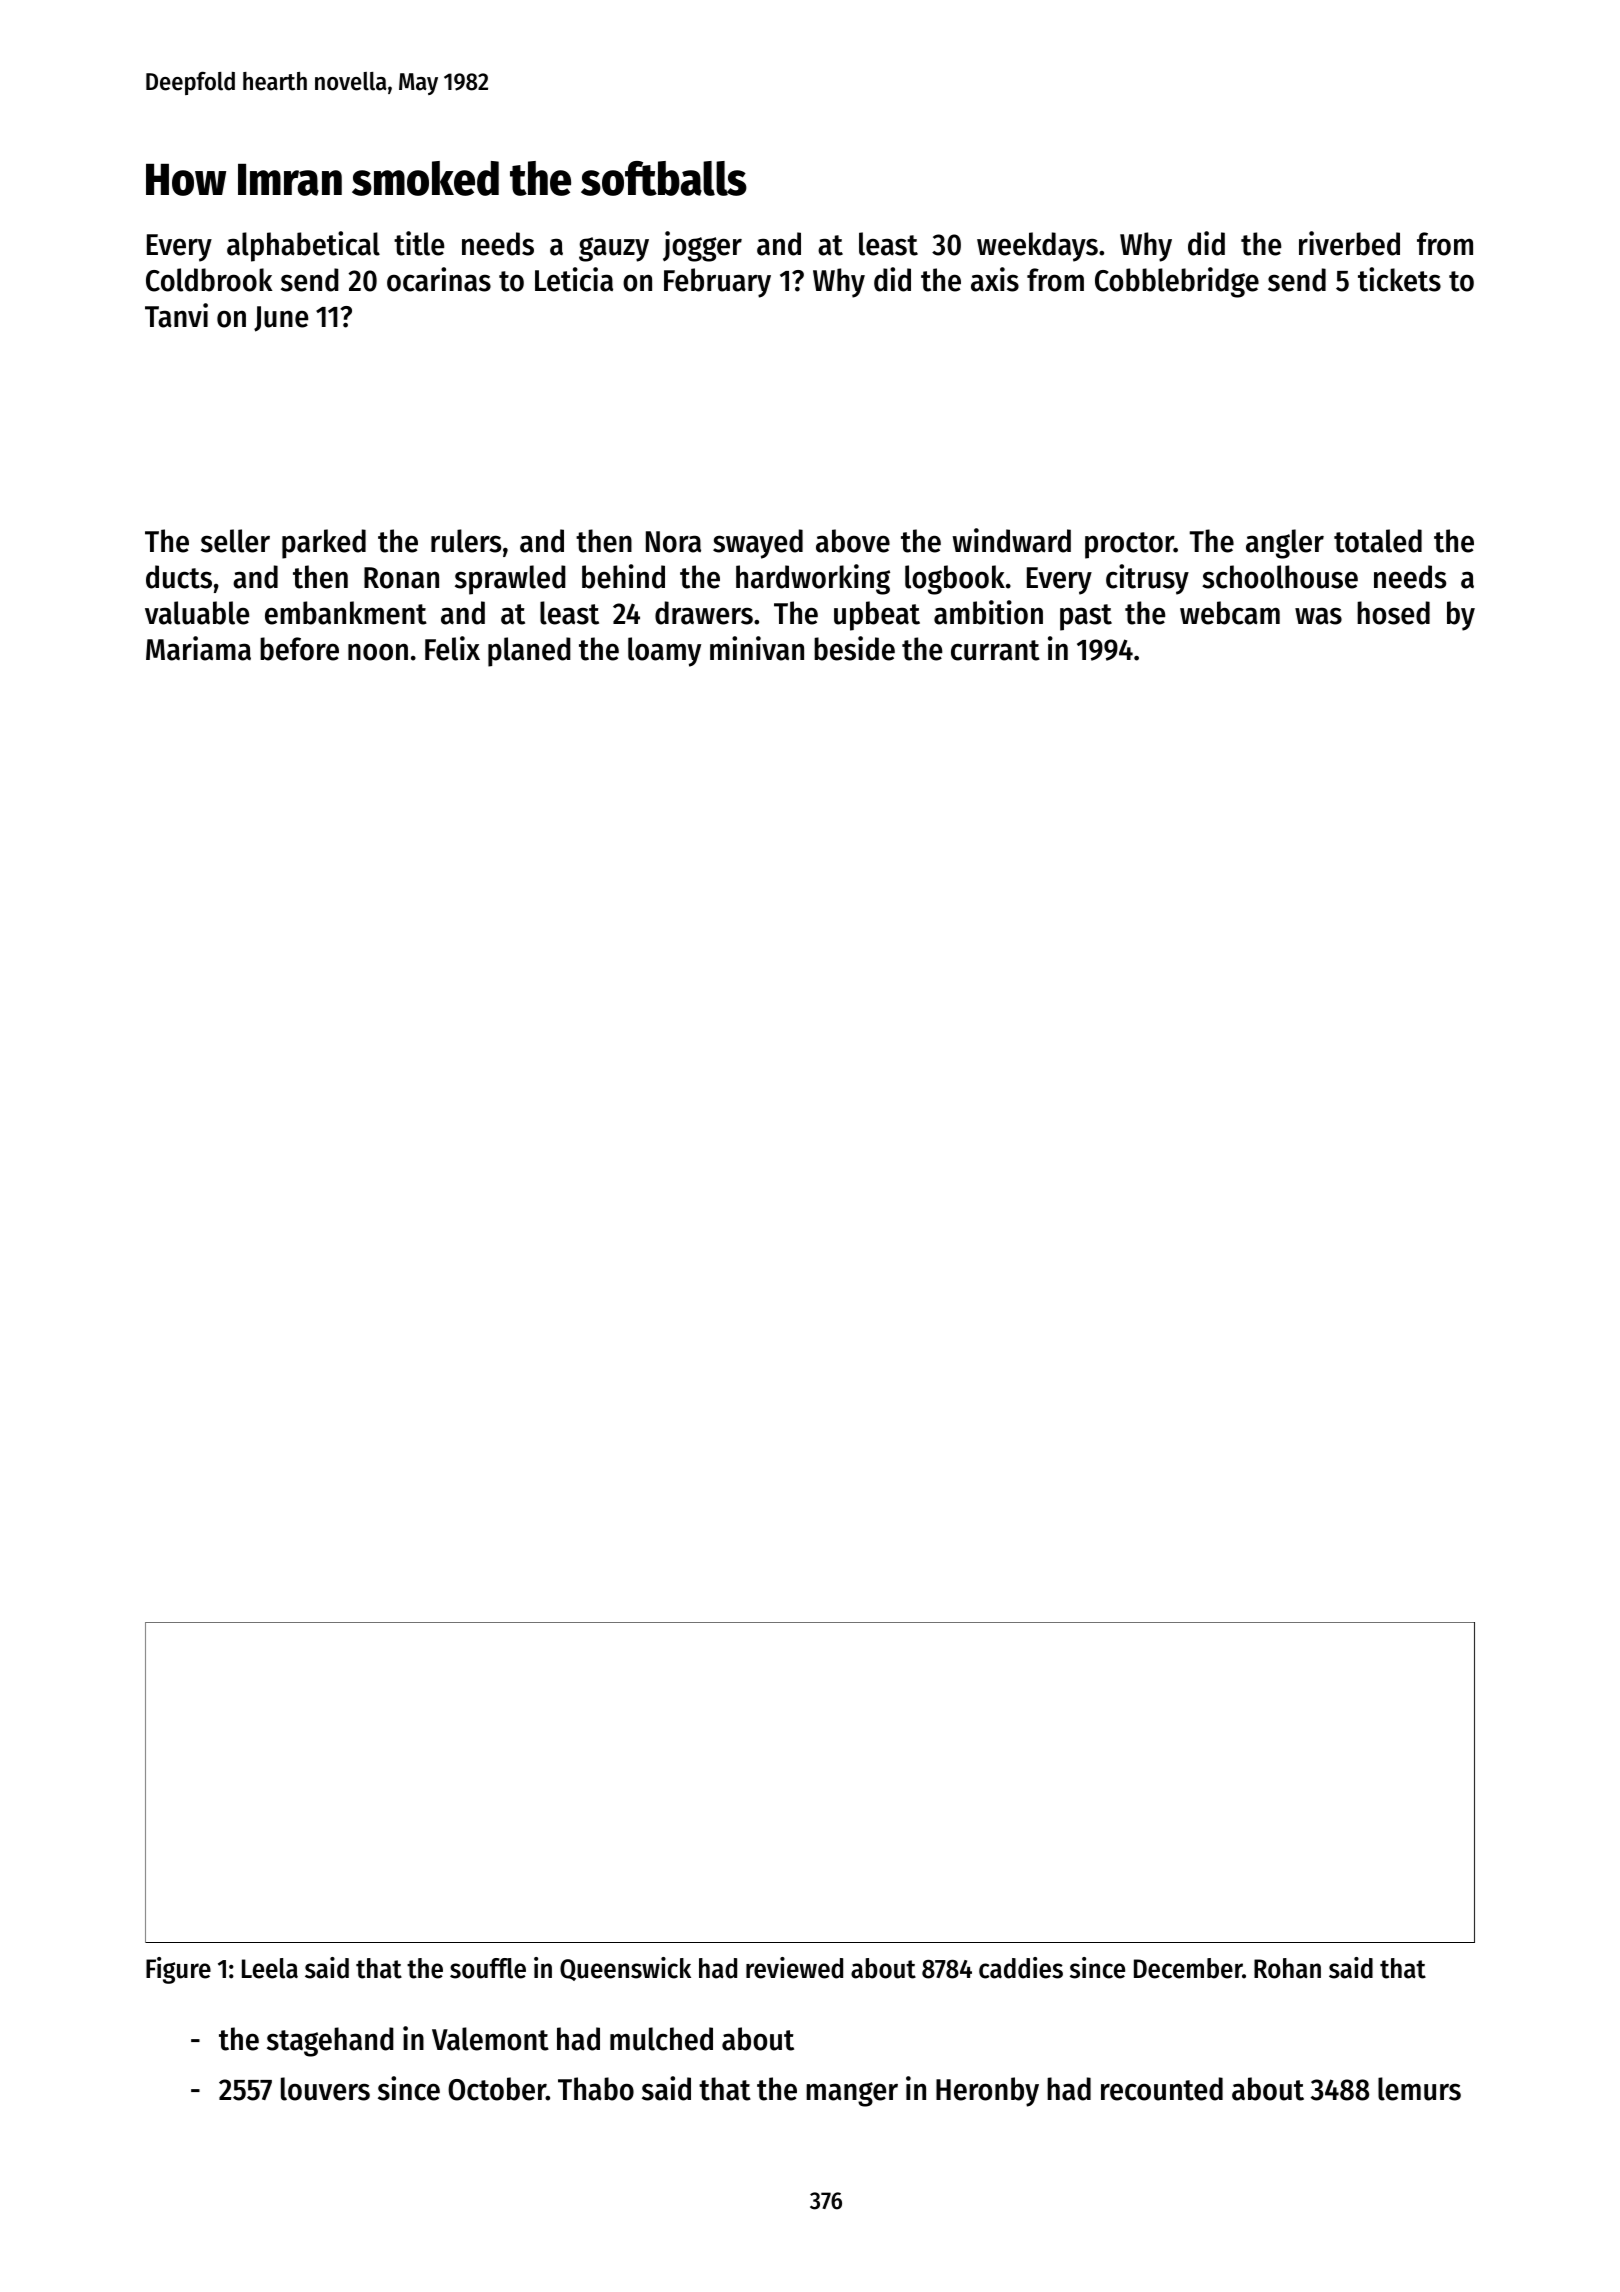 This screenshot has width=1620, height=2292. Describe the element at coordinates (1349, 243) in the screenshot. I see `riverbed` at that location.
